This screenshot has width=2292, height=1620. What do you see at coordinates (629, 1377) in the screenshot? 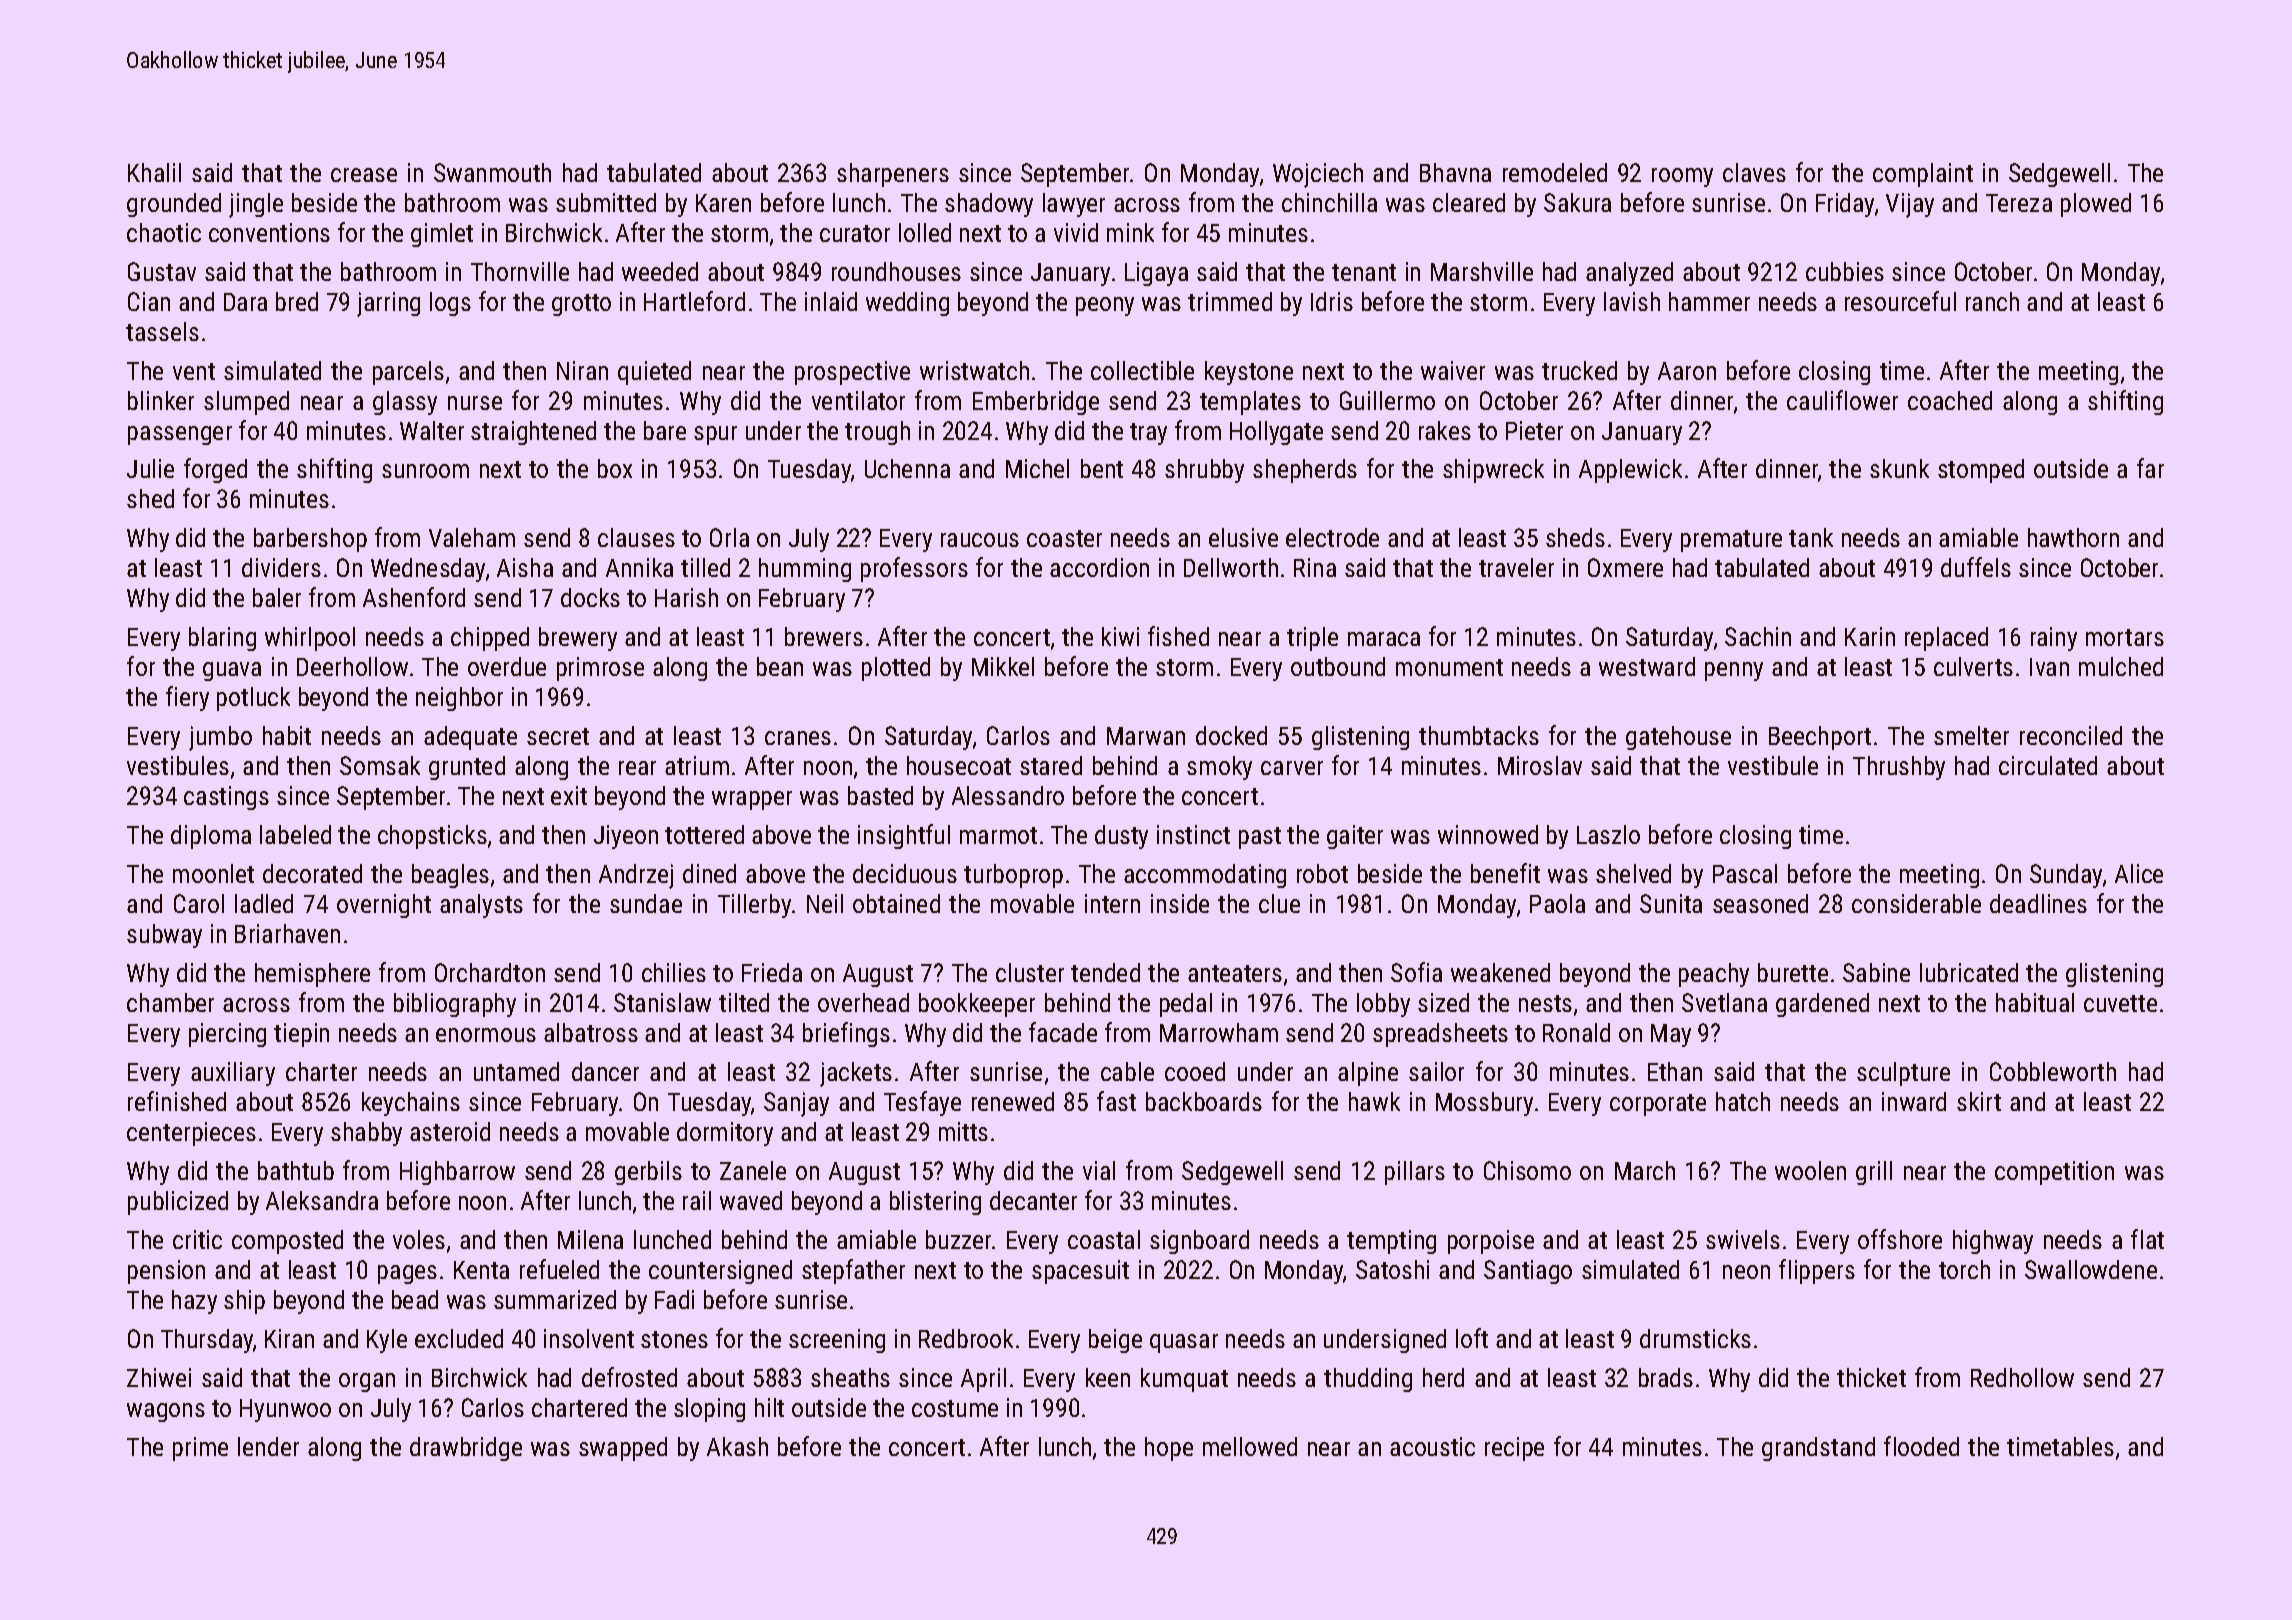
I see `defrosted` at bounding box center [629, 1377].
